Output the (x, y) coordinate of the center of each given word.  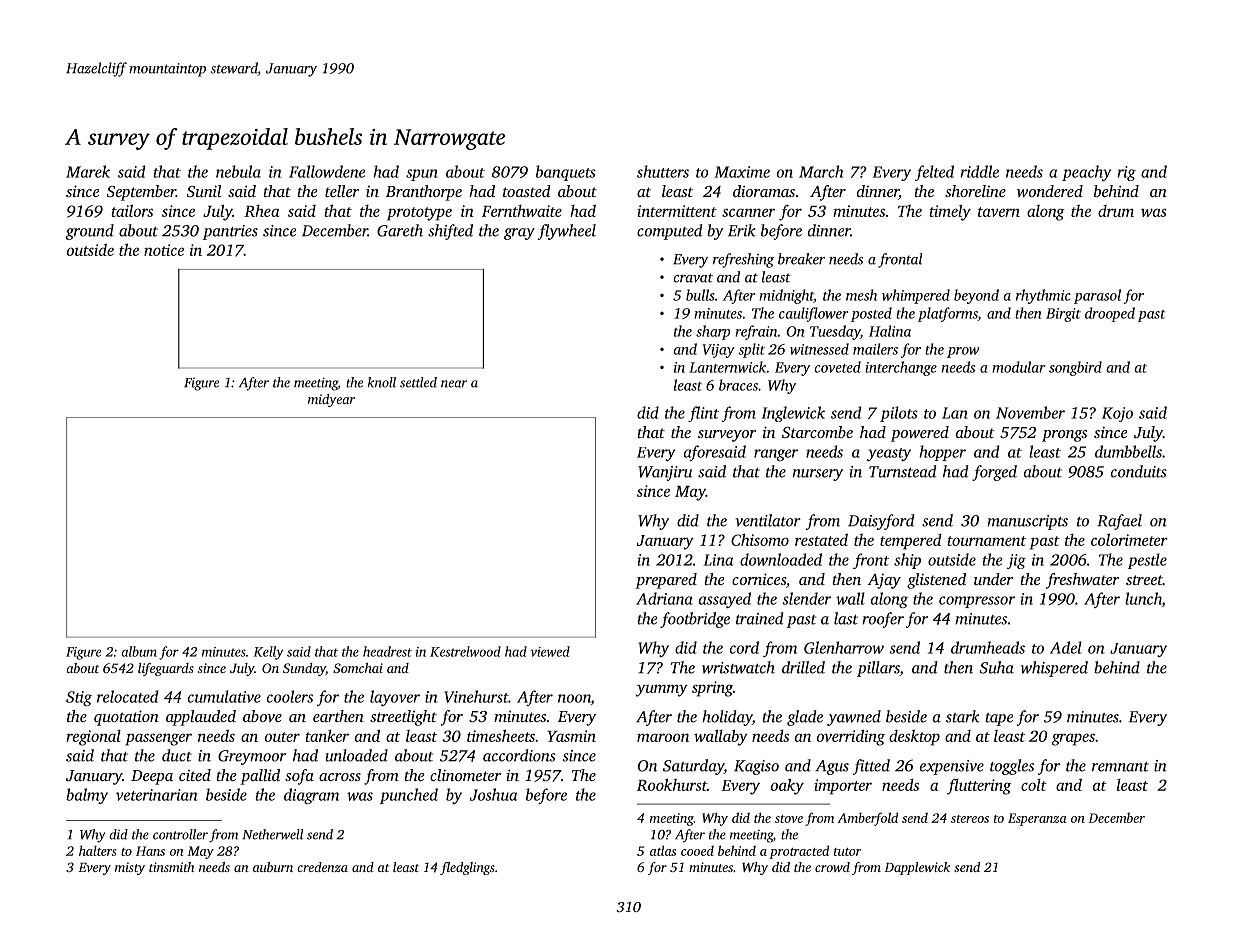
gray (519, 234)
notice (164, 250)
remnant (1120, 767)
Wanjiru (665, 473)
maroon (663, 737)
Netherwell (273, 834)
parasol (1097, 296)
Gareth (400, 230)
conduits (1139, 471)
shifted (450, 232)
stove (789, 819)
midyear (331, 400)
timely (950, 213)
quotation (126, 718)
